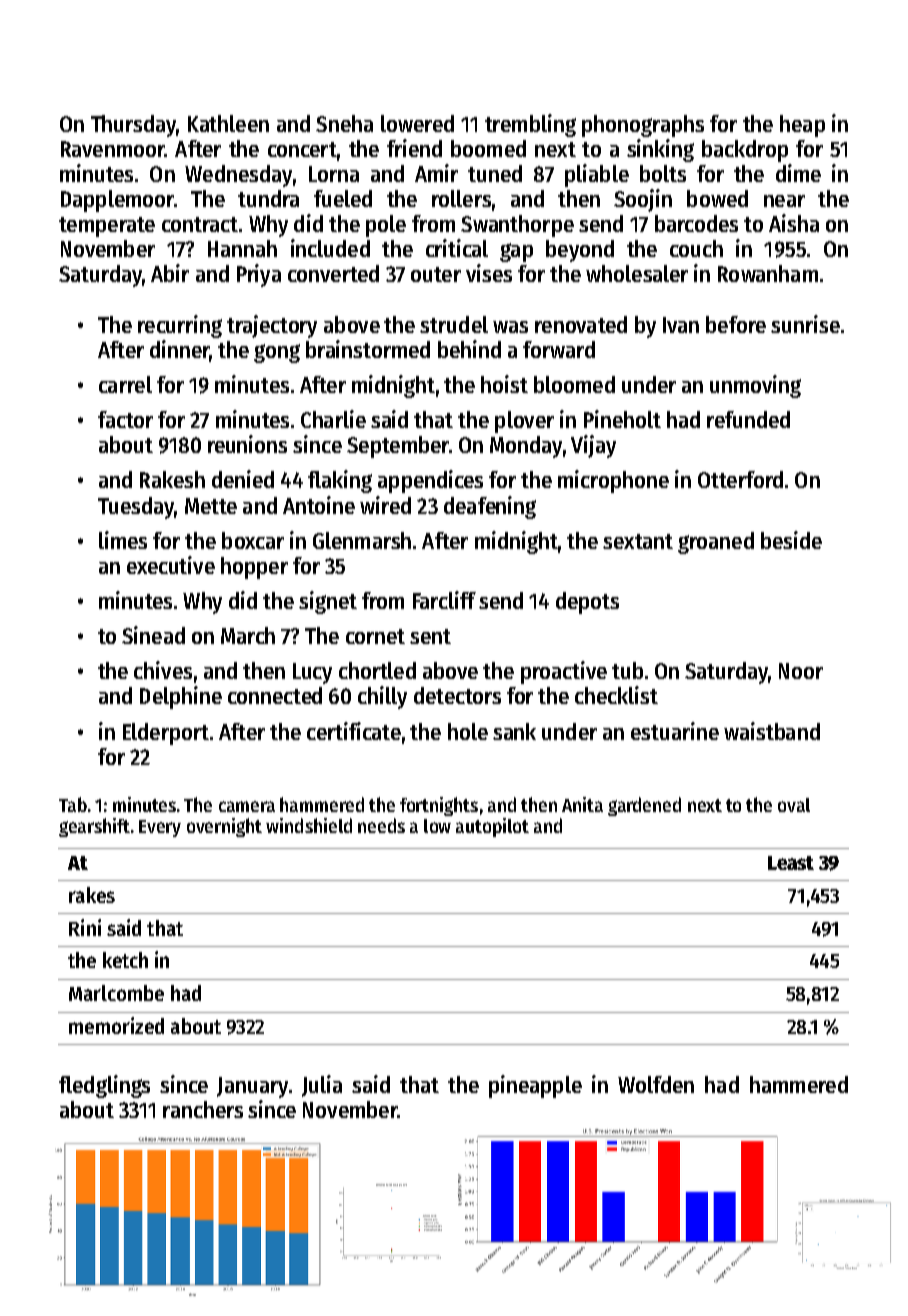 The width and height of the screenshot is (908, 1316). What do you see at coordinates (340, 481) in the screenshot?
I see `flaking` at bounding box center [340, 481].
